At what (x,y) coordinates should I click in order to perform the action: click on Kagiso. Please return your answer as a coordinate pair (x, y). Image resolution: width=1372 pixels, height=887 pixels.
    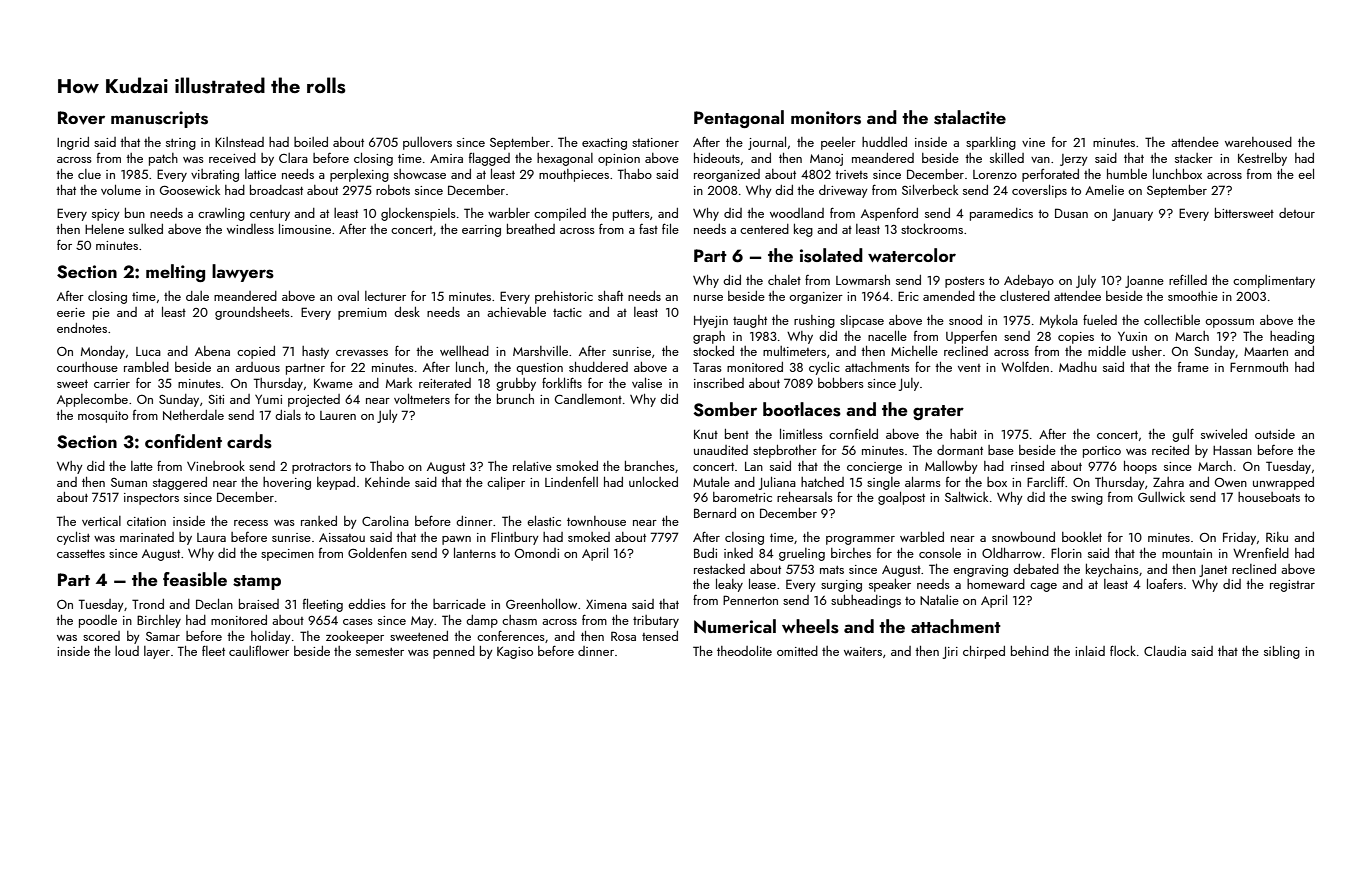
    Looking at the image, I should click on (515, 653).
